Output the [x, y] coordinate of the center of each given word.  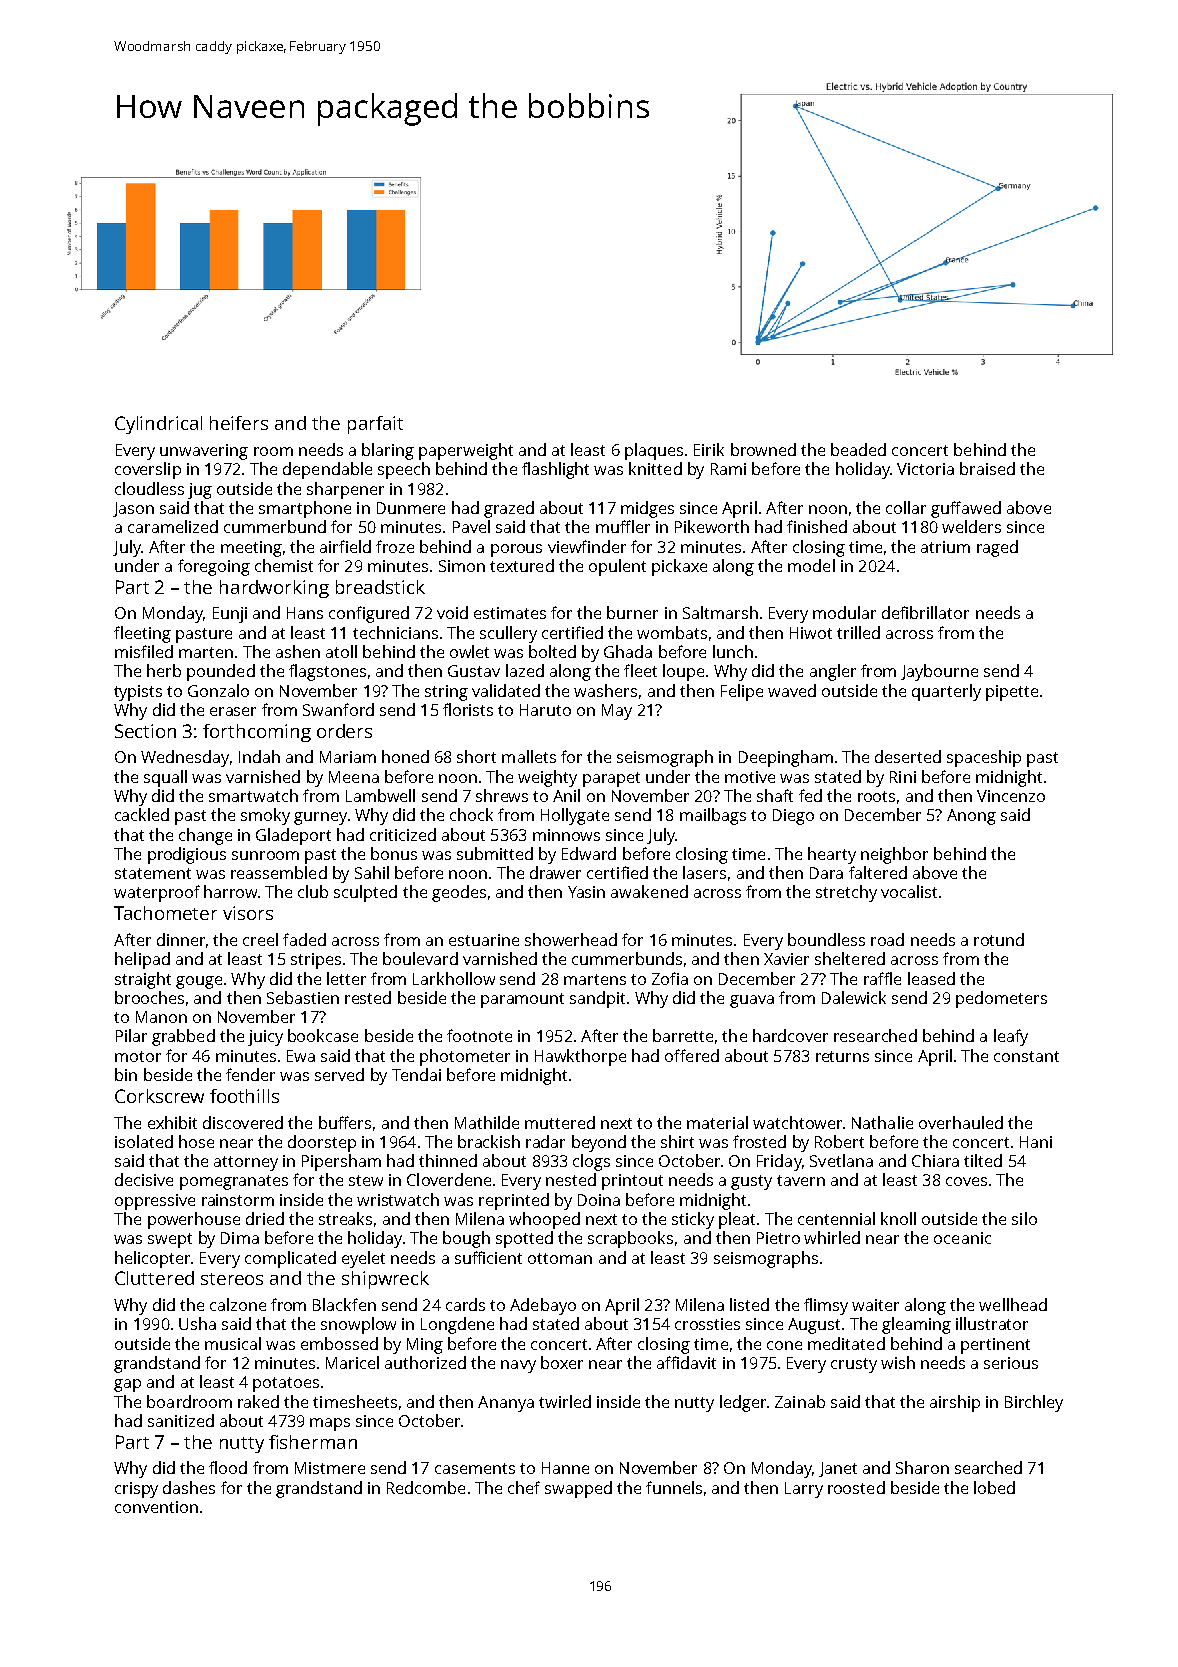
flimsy [826, 1306]
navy [518, 1366]
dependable [327, 470]
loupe [683, 672]
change [205, 836]
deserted [908, 756]
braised [987, 468]
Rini [903, 777]
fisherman [313, 1442]
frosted [759, 1141]
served [339, 1074]
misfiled [144, 651]
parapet [611, 779]
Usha [197, 1323]
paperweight [466, 451]
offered [692, 1055]
